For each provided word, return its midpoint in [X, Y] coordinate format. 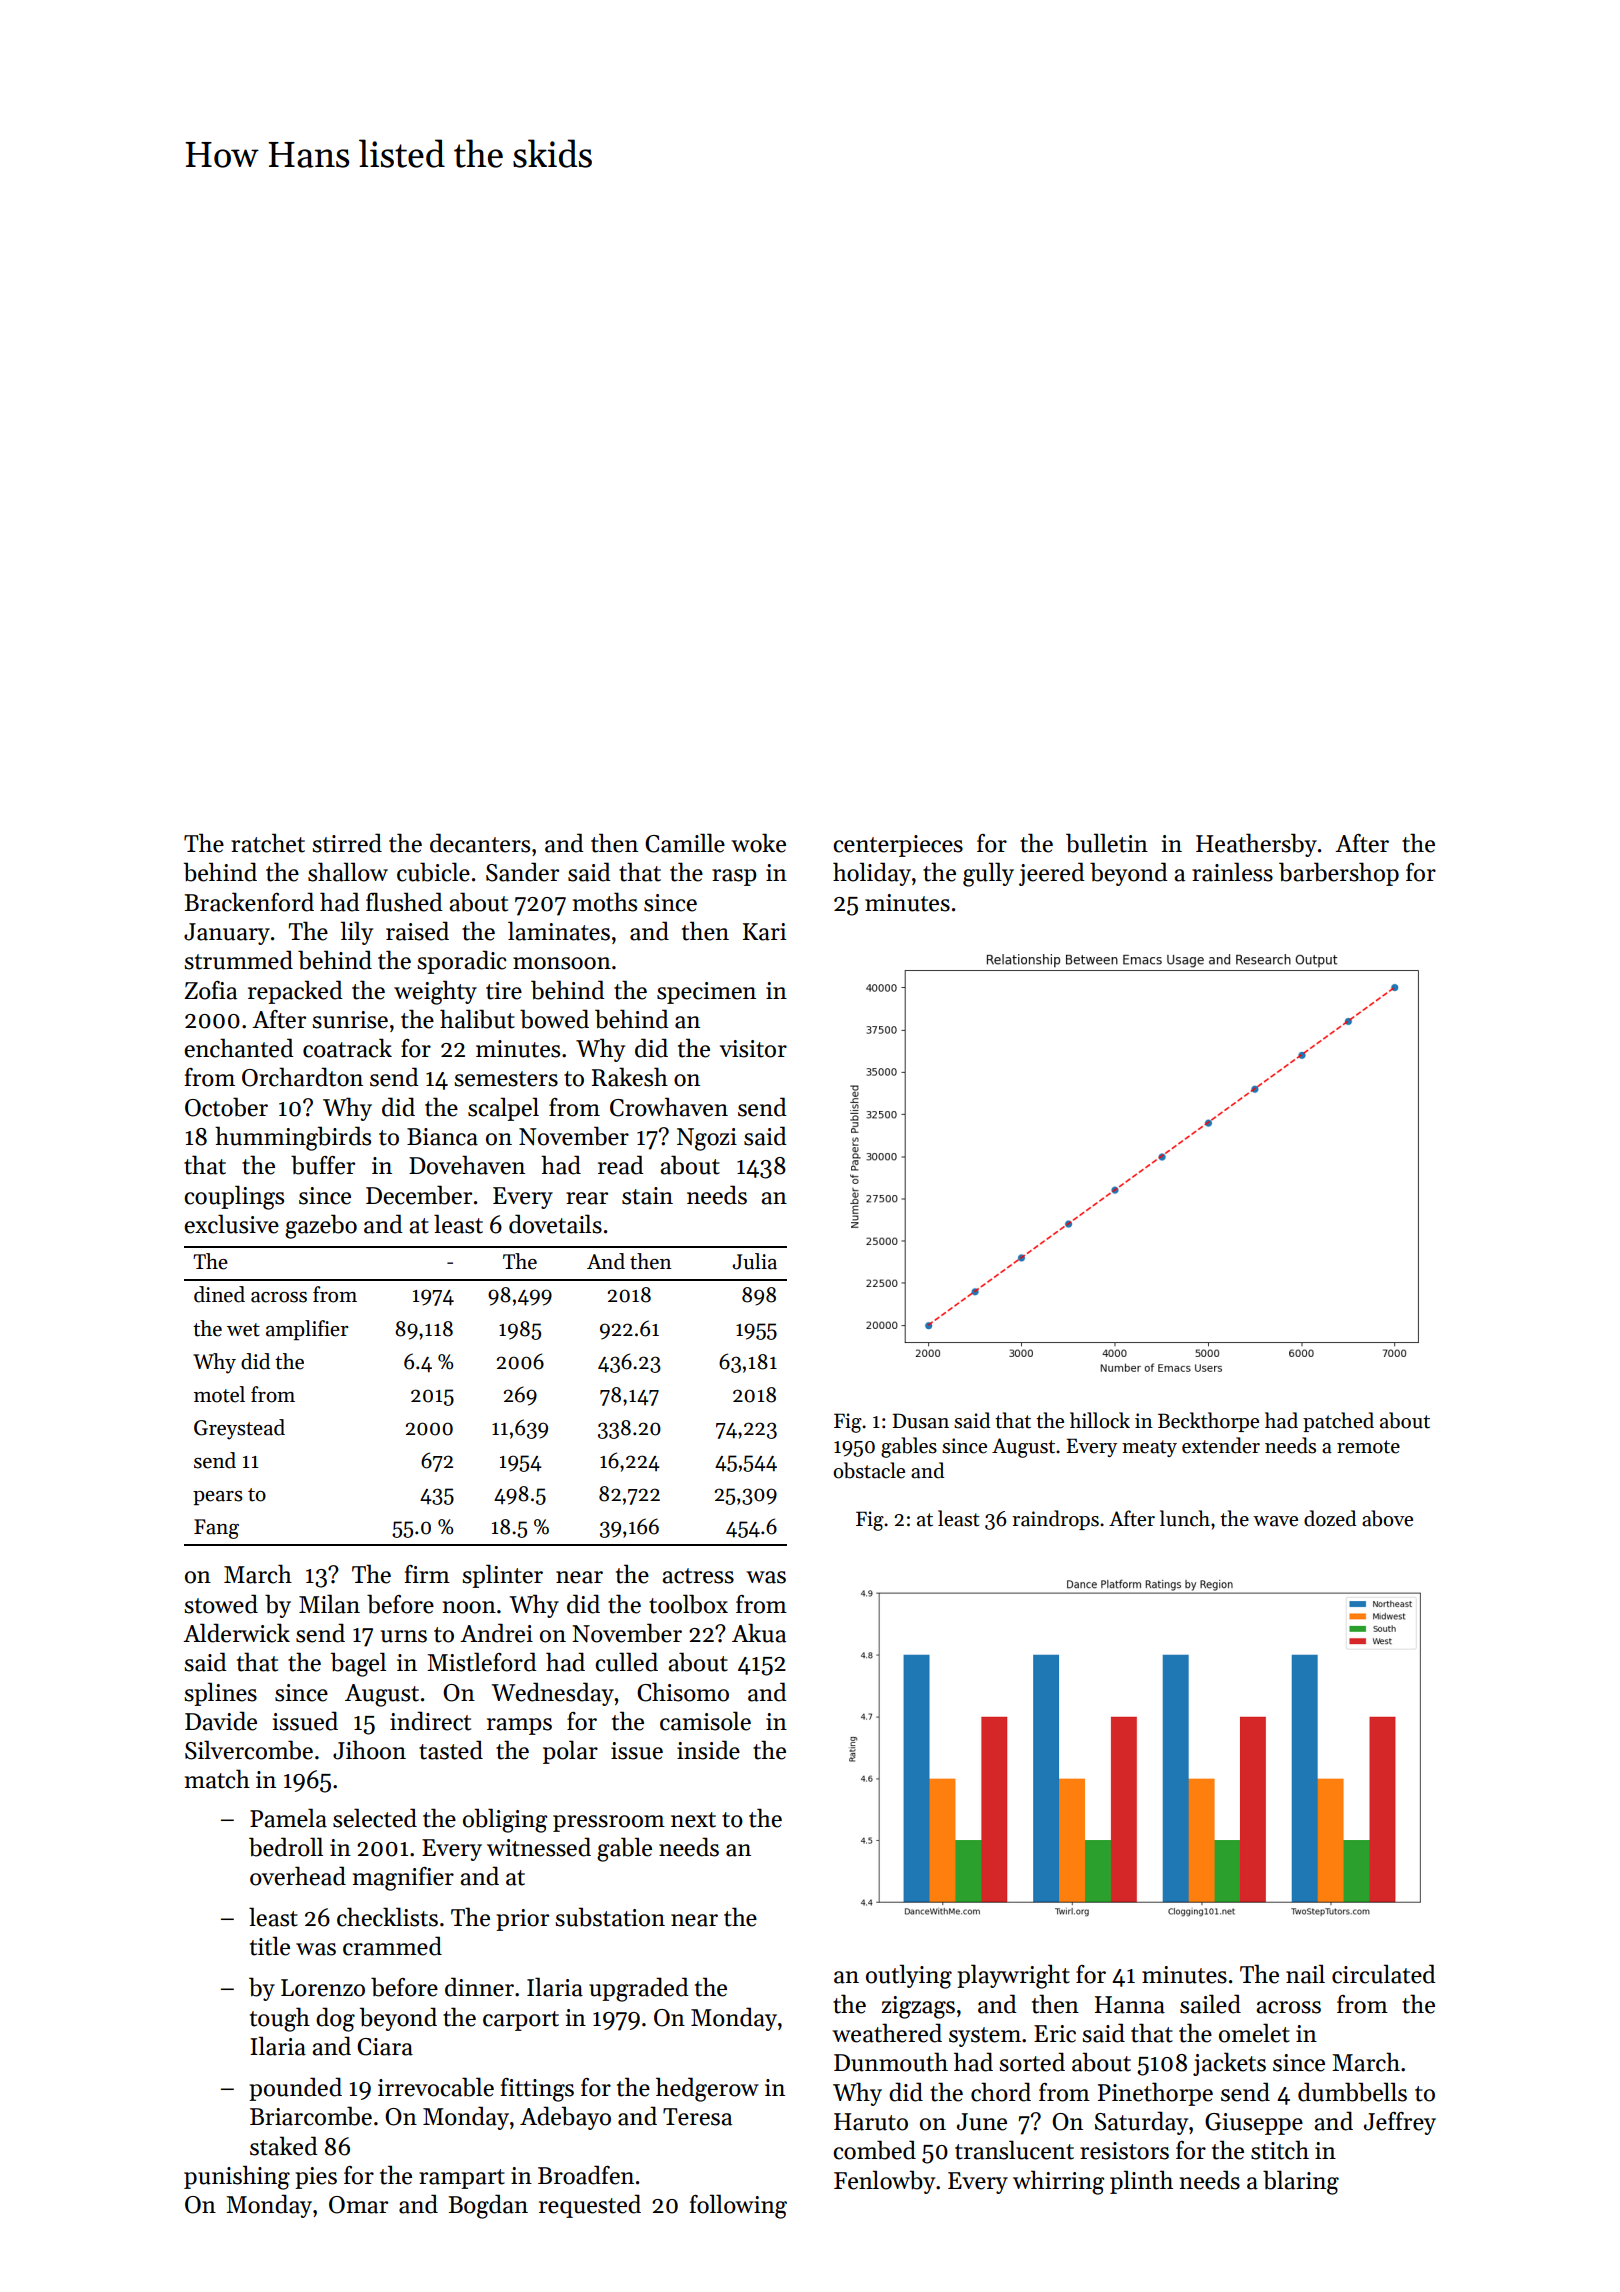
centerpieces [898, 846]
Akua [759, 1633]
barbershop [1339, 874]
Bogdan [488, 2206]
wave [1275, 1521]
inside [708, 1750]
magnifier [403, 1879]
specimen [706, 993]
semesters [506, 1079]
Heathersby [1256, 845]
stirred [347, 843]
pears [218, 1498]
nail [1305, 1974]
